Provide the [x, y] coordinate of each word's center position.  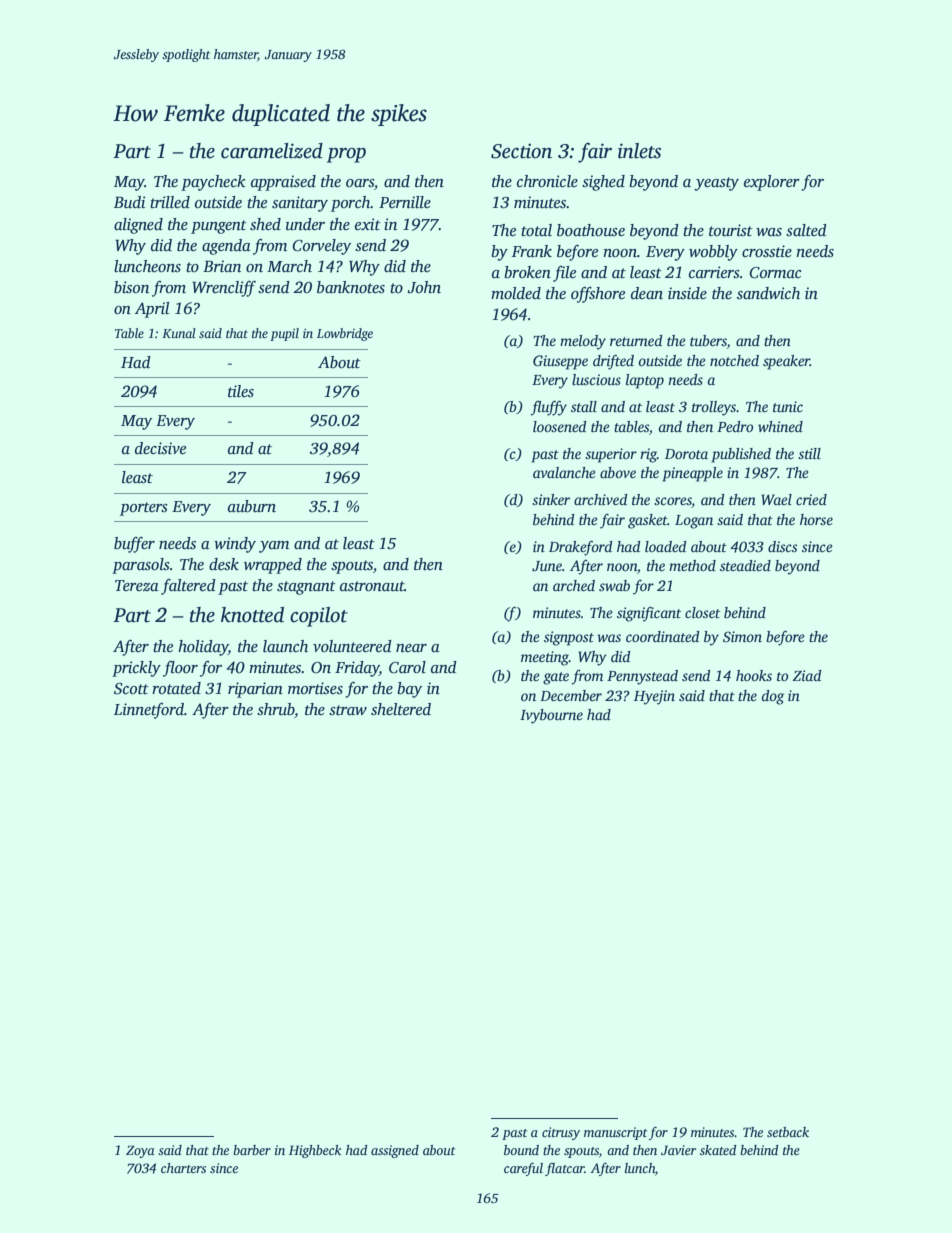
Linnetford [149, 711]
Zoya [140, 1151]
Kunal [179, 333]
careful [523, 1169]
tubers [708, 342]
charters [183, 1168]
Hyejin [654, 697]
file [564, 274]
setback [788, 1132]
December [571, 695]
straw [348, 710]
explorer [772, 183]
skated [718, 1150]
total [536, 230]
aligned [138, 226]
